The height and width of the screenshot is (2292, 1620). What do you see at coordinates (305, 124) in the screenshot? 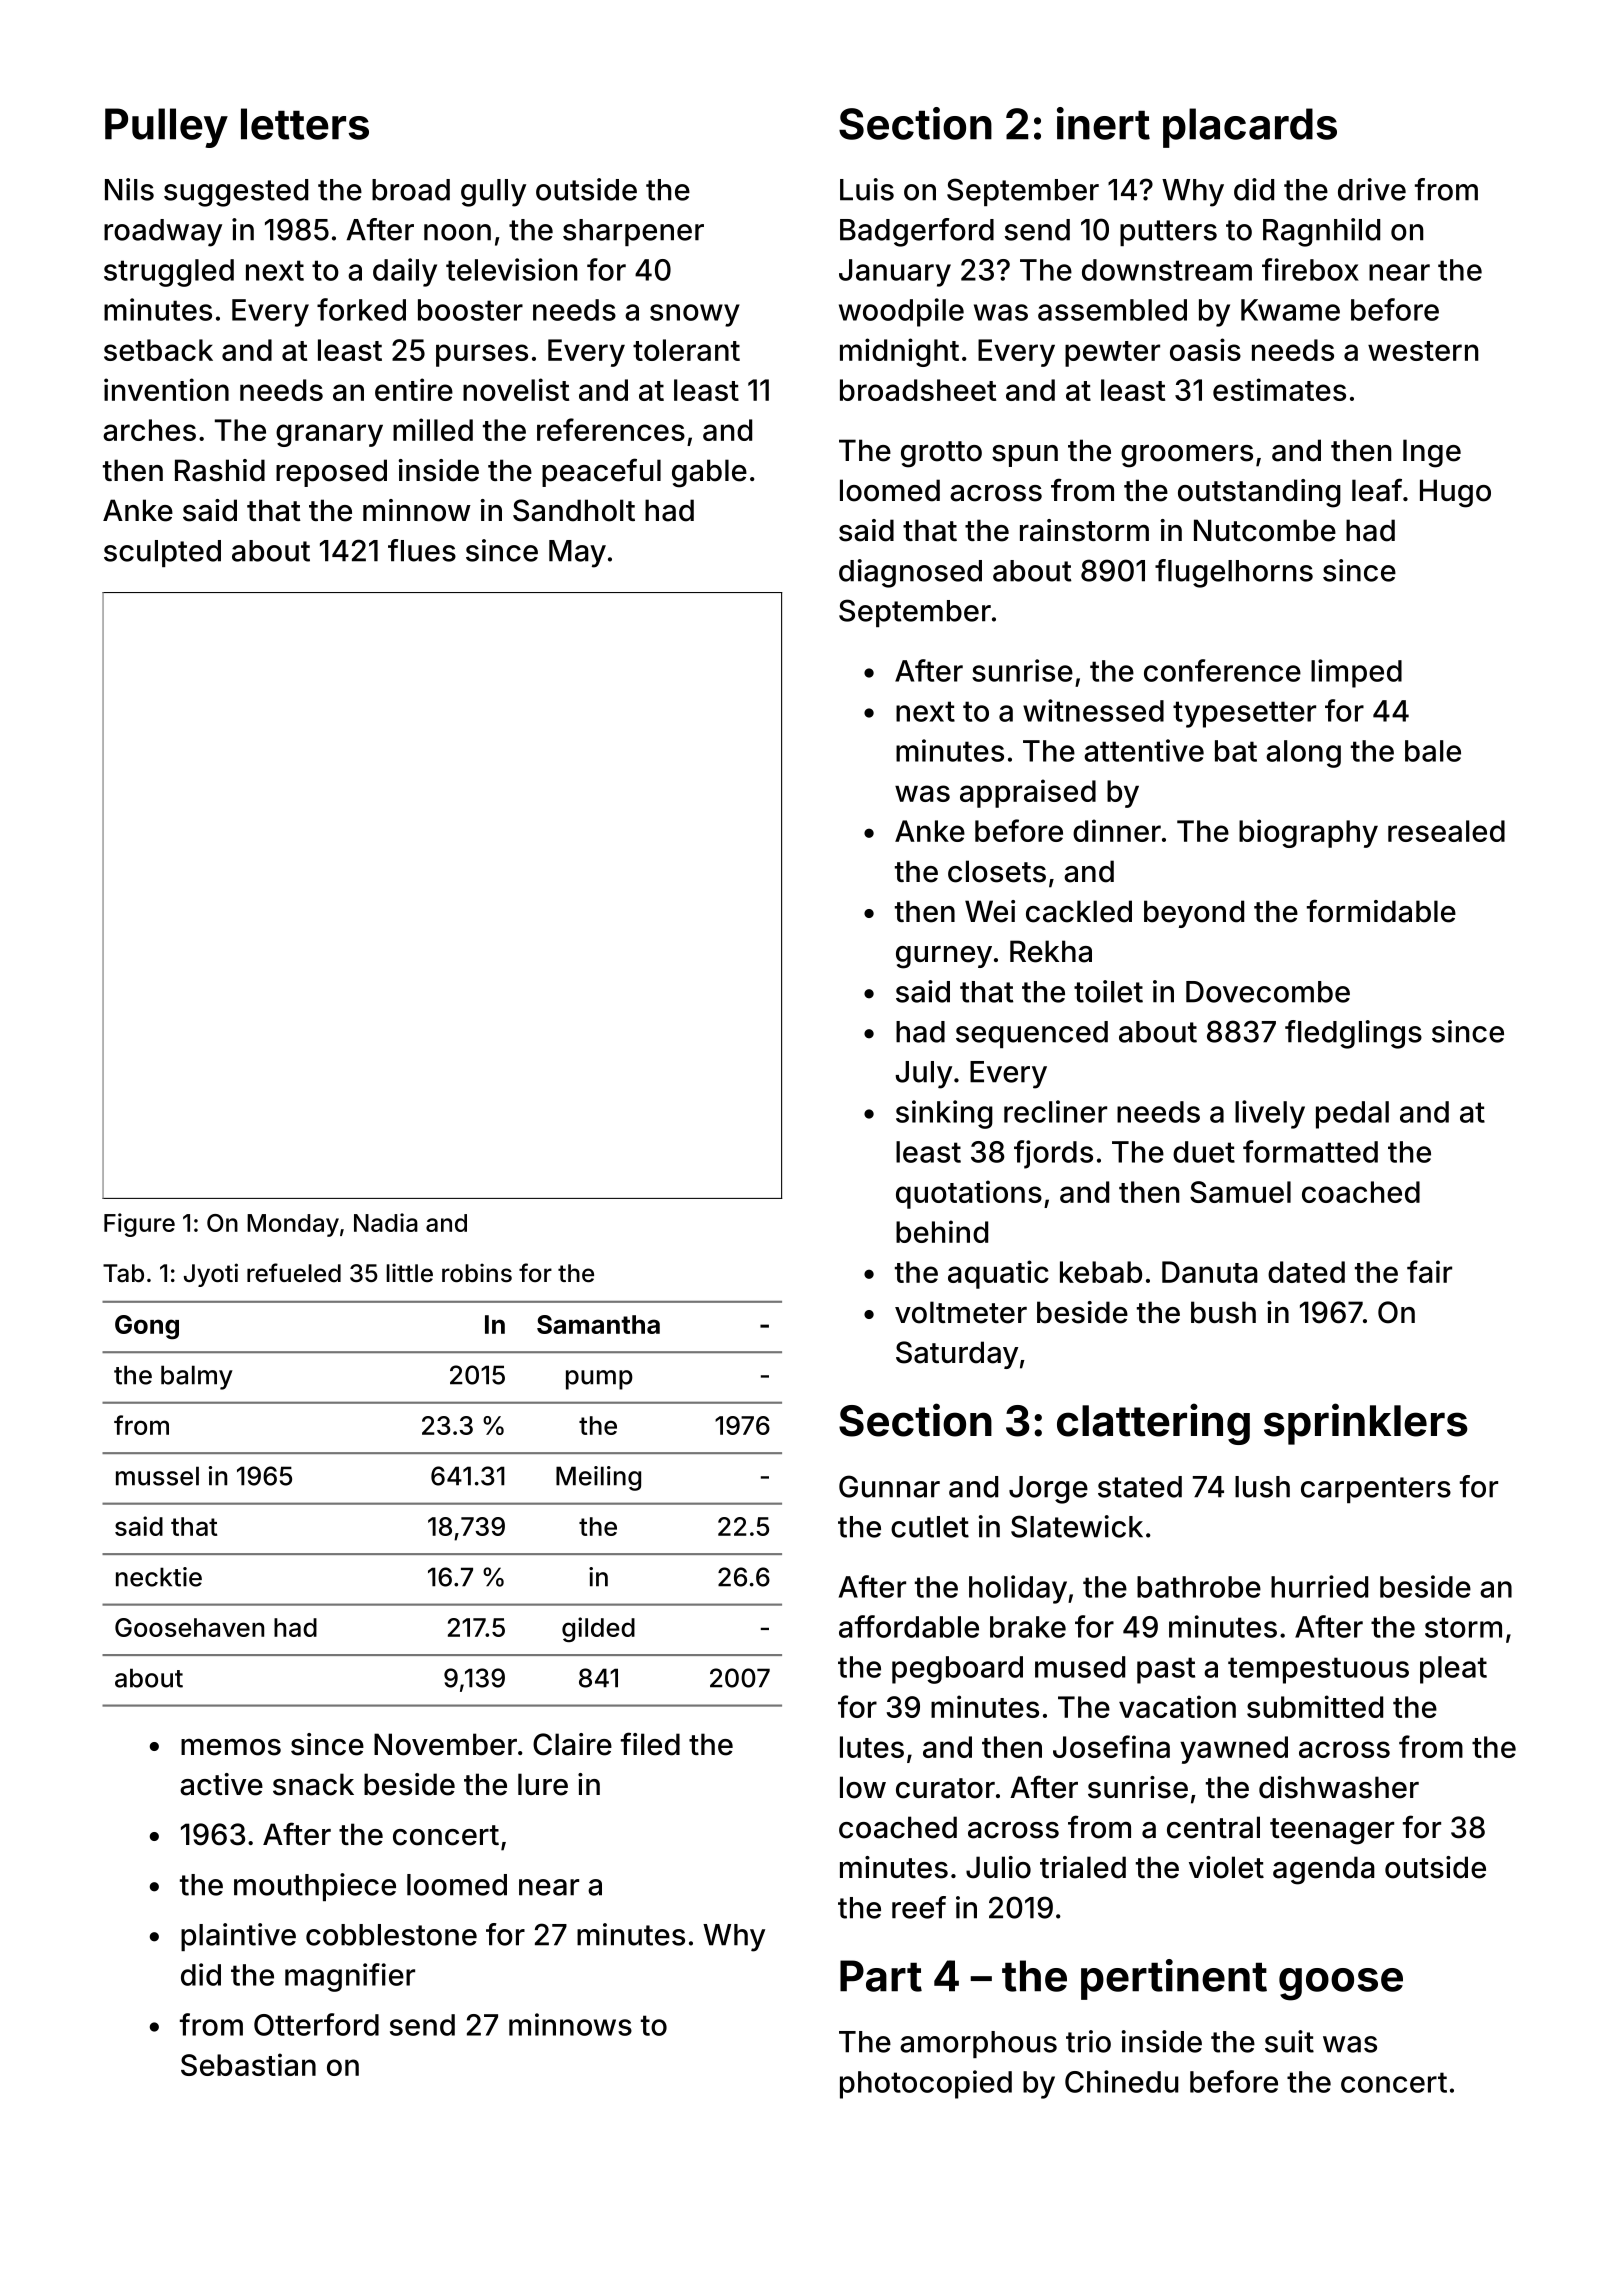
I see `letters` at bounding box center [305, 124].
